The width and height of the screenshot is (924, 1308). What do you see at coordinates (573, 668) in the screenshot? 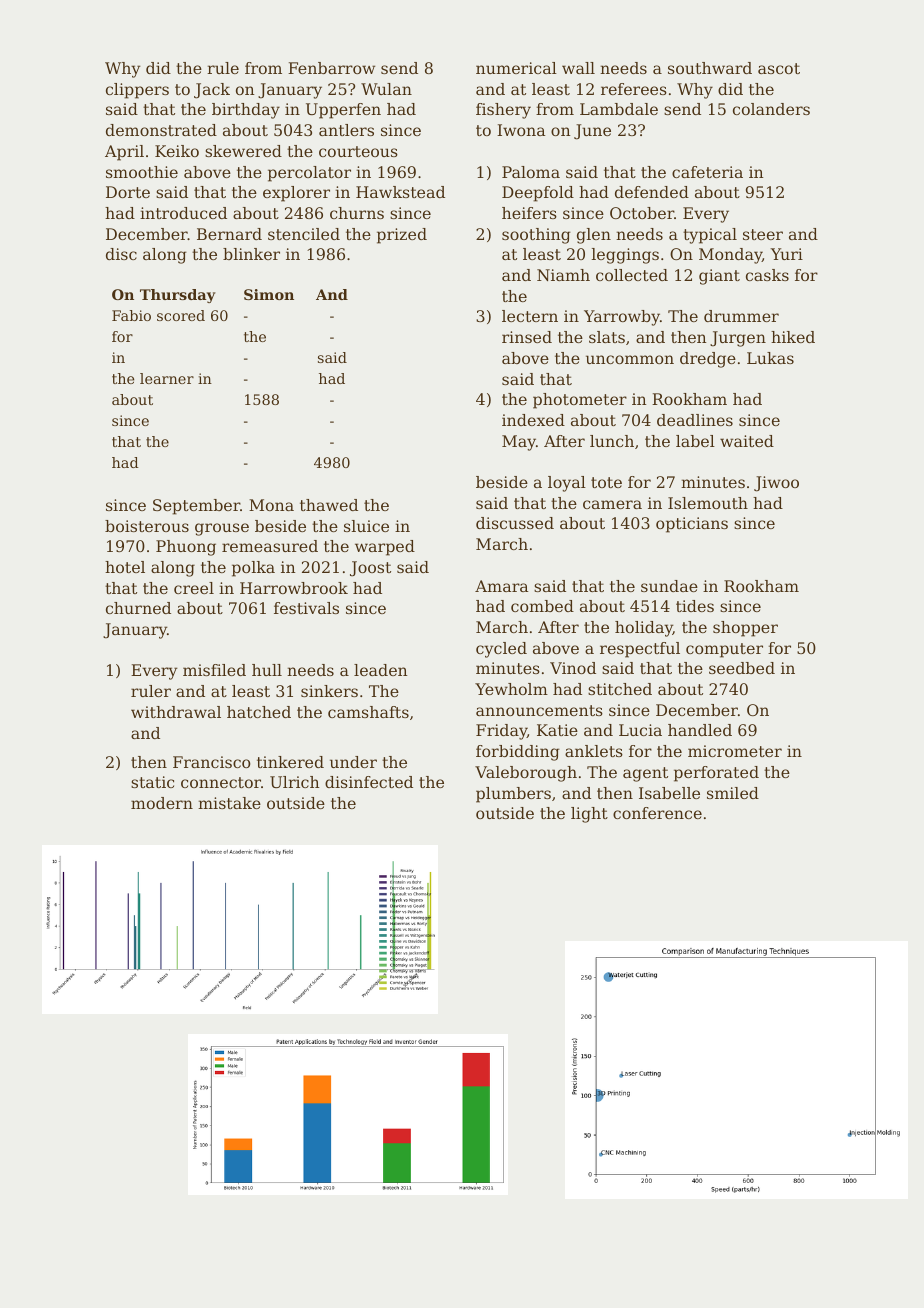
I see `Vinod` at bounding box center [573, 668].
